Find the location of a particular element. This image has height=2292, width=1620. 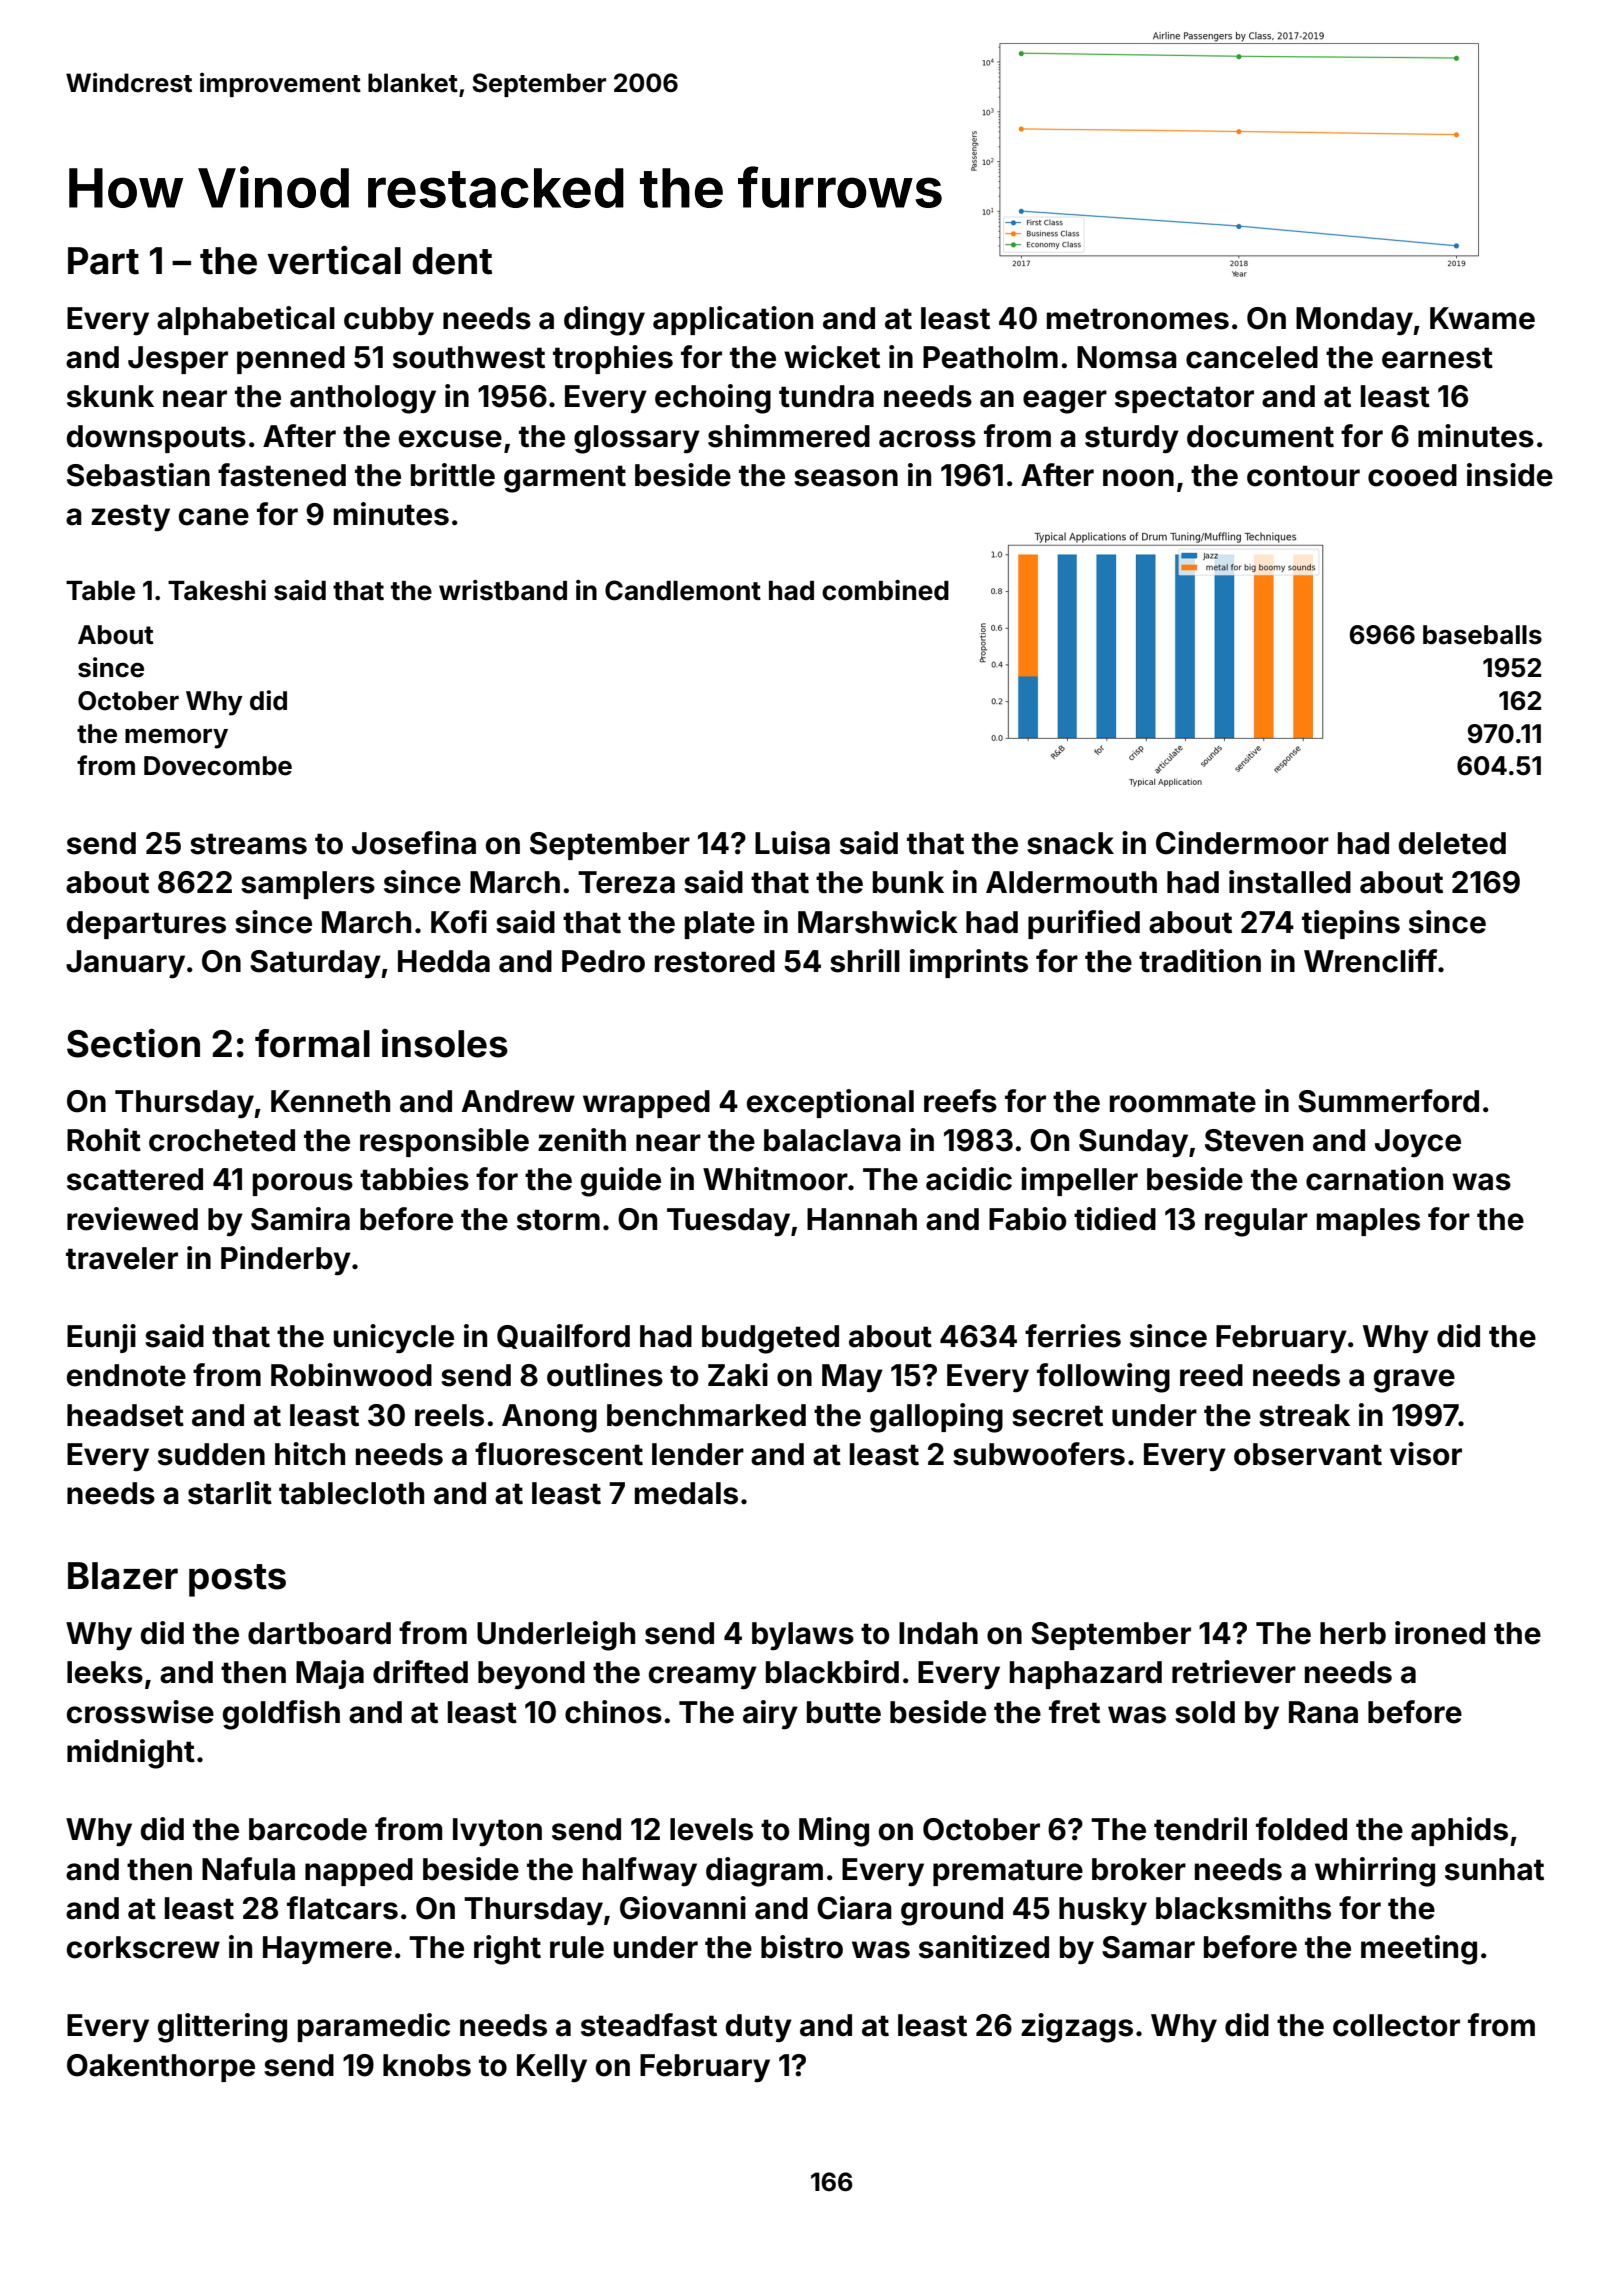

Anong is located at coordinates (549, 1418).
